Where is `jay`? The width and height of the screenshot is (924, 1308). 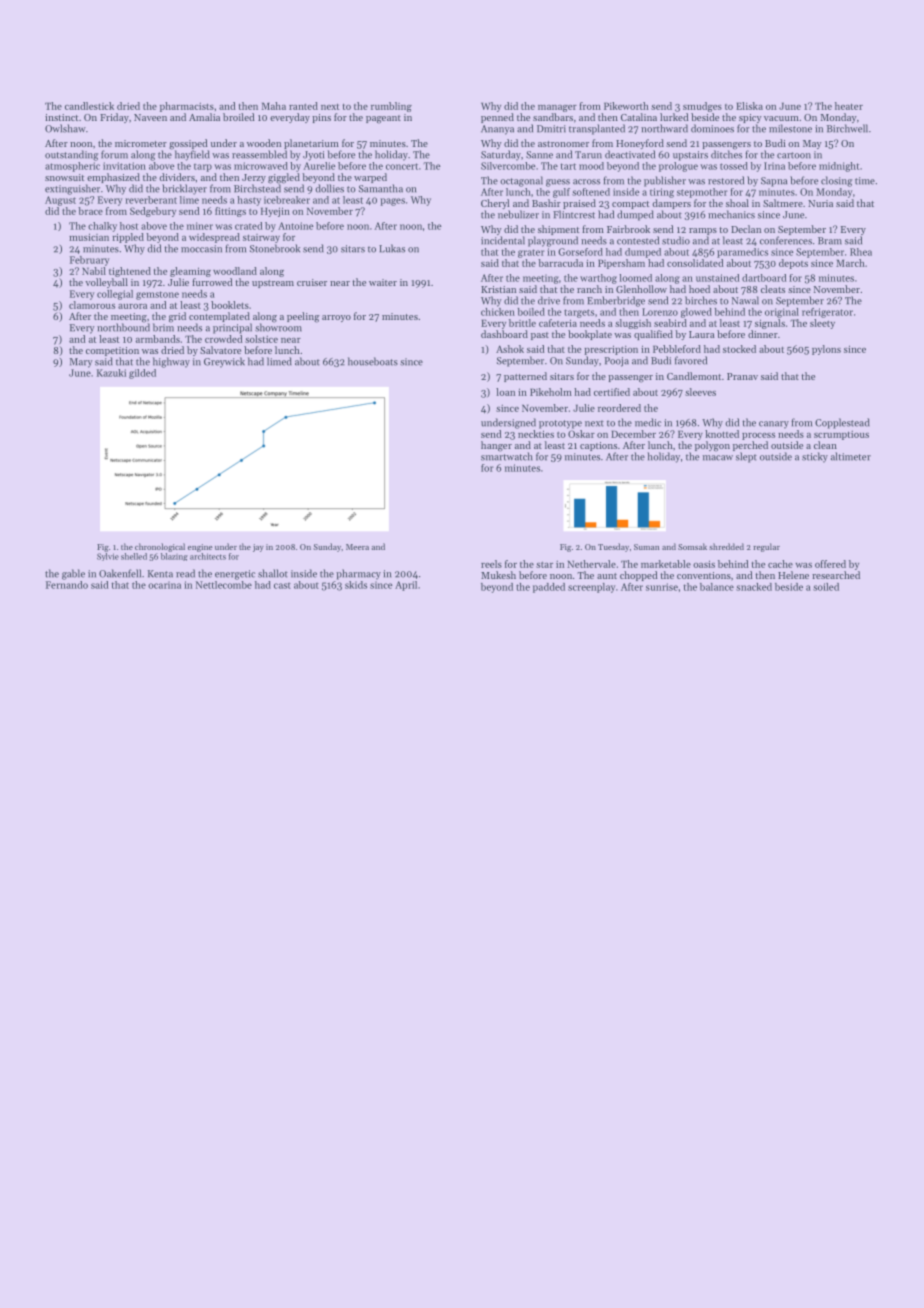
jay is located at coordinates (258, 548).
